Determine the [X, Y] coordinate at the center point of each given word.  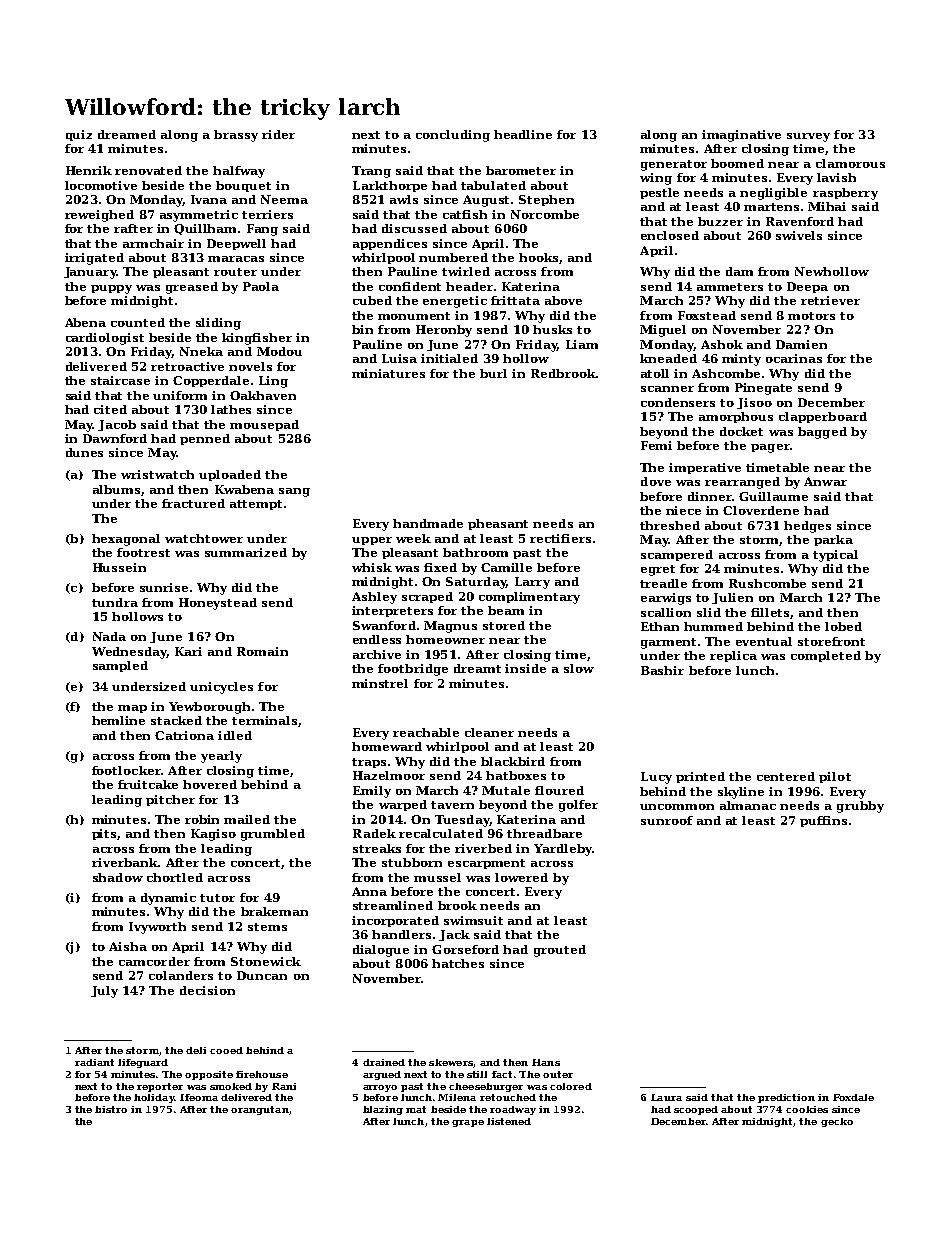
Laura [666, 1097]
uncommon [677, 807]
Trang [371, 172]
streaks [377, 848]
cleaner [489, 732]
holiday [154, 1098]
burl [493, 373]
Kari [188, 651]
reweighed [99, 216]
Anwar [825, 481]
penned [205, 439]
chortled [175, 877]
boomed [737, 163]
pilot [835, 777]
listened [509, 1121]
